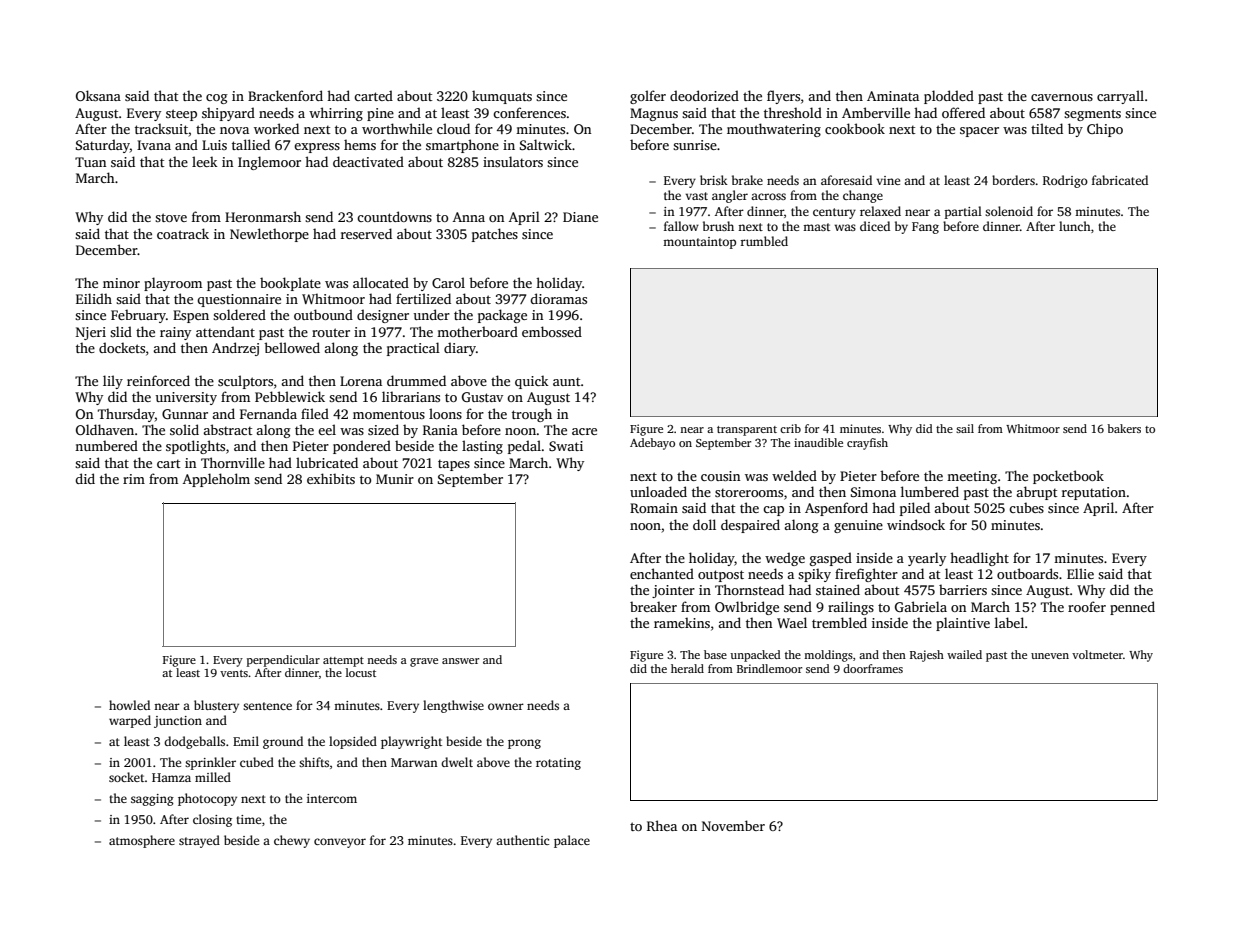  Describe the element at coordinates (682, 622) in the screenshot. I see `ramekins` at that location.
